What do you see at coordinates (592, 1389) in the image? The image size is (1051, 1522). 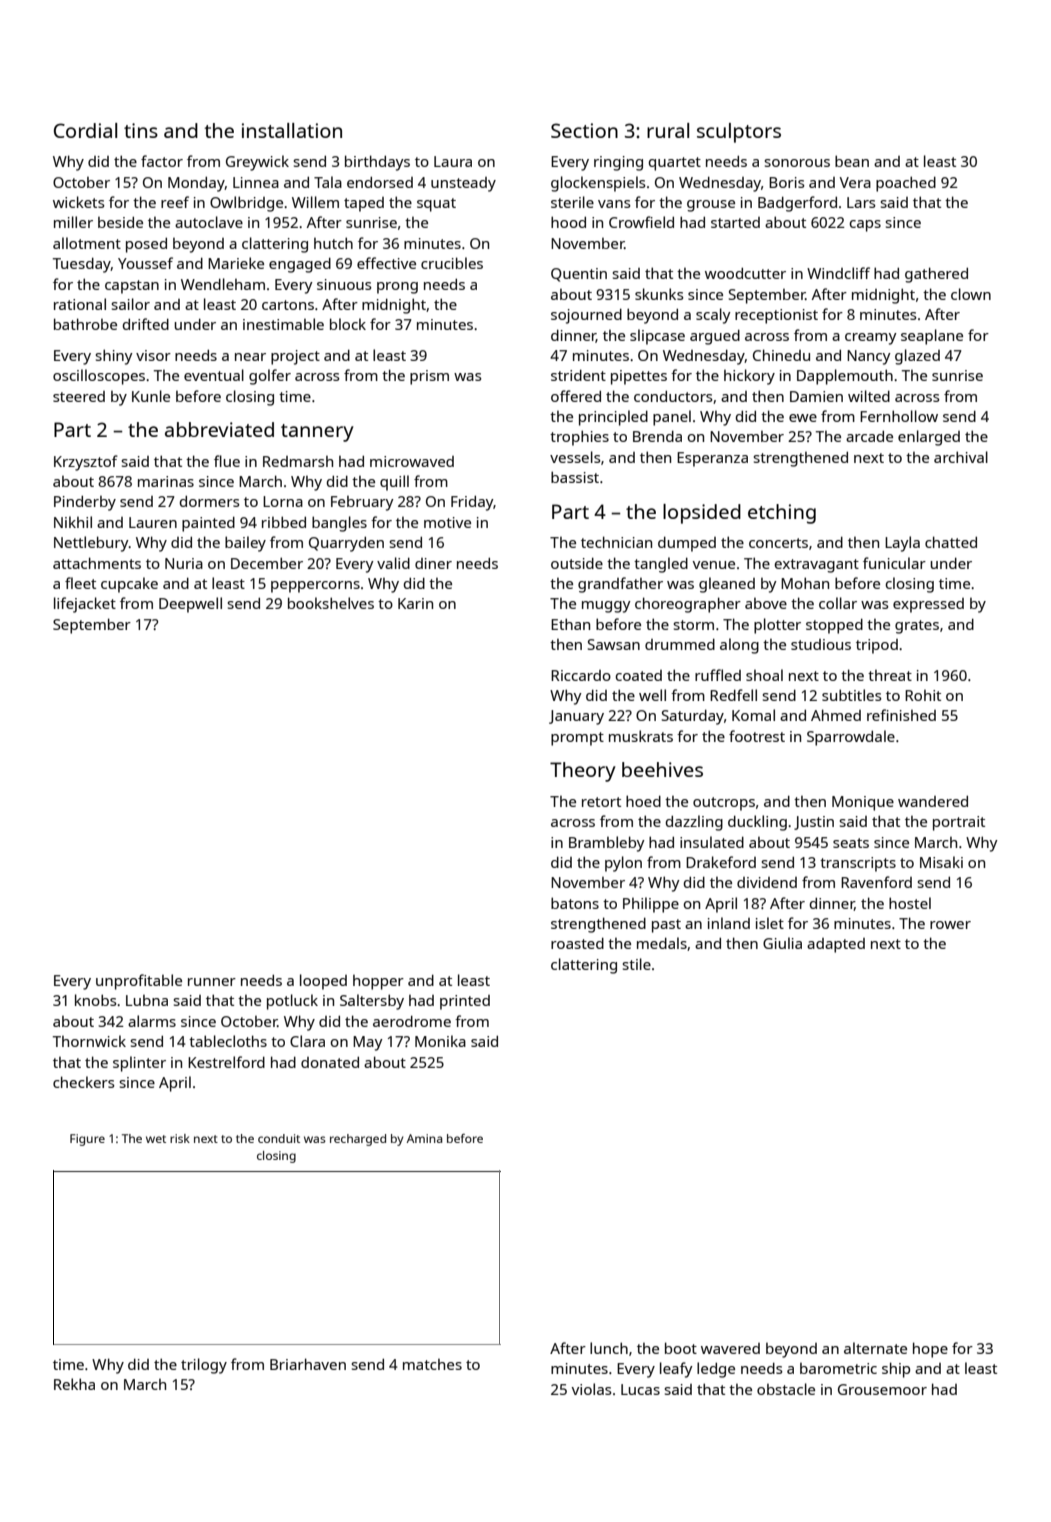 I see `violas` at bounding box center [592, 1389].
